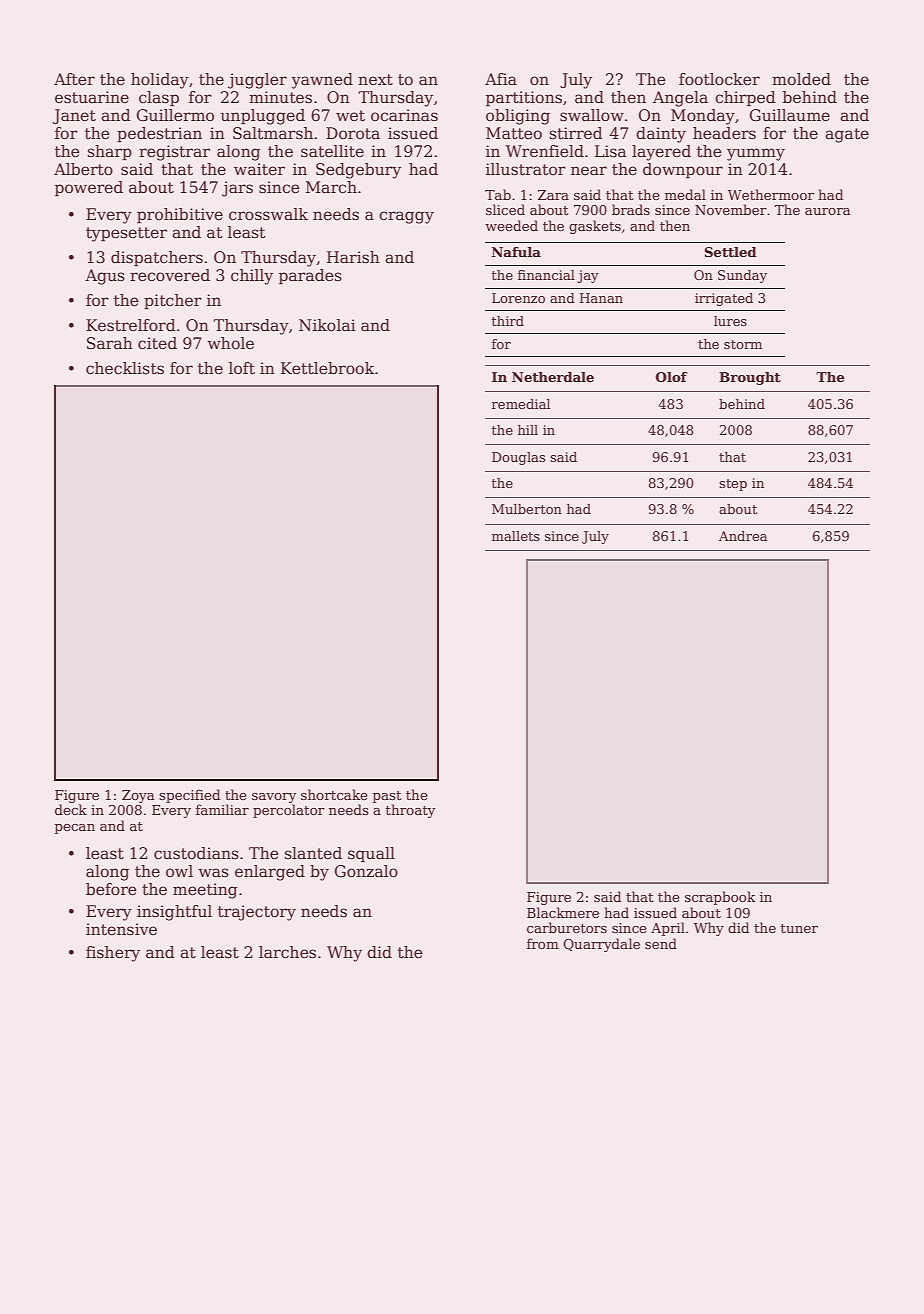 Image resolution: width=924 pixels, height=1314 pixels. What do you see at coordinates (410, 811) in the screenshot?
I see `throaty` at bounding box center [410, 811].
